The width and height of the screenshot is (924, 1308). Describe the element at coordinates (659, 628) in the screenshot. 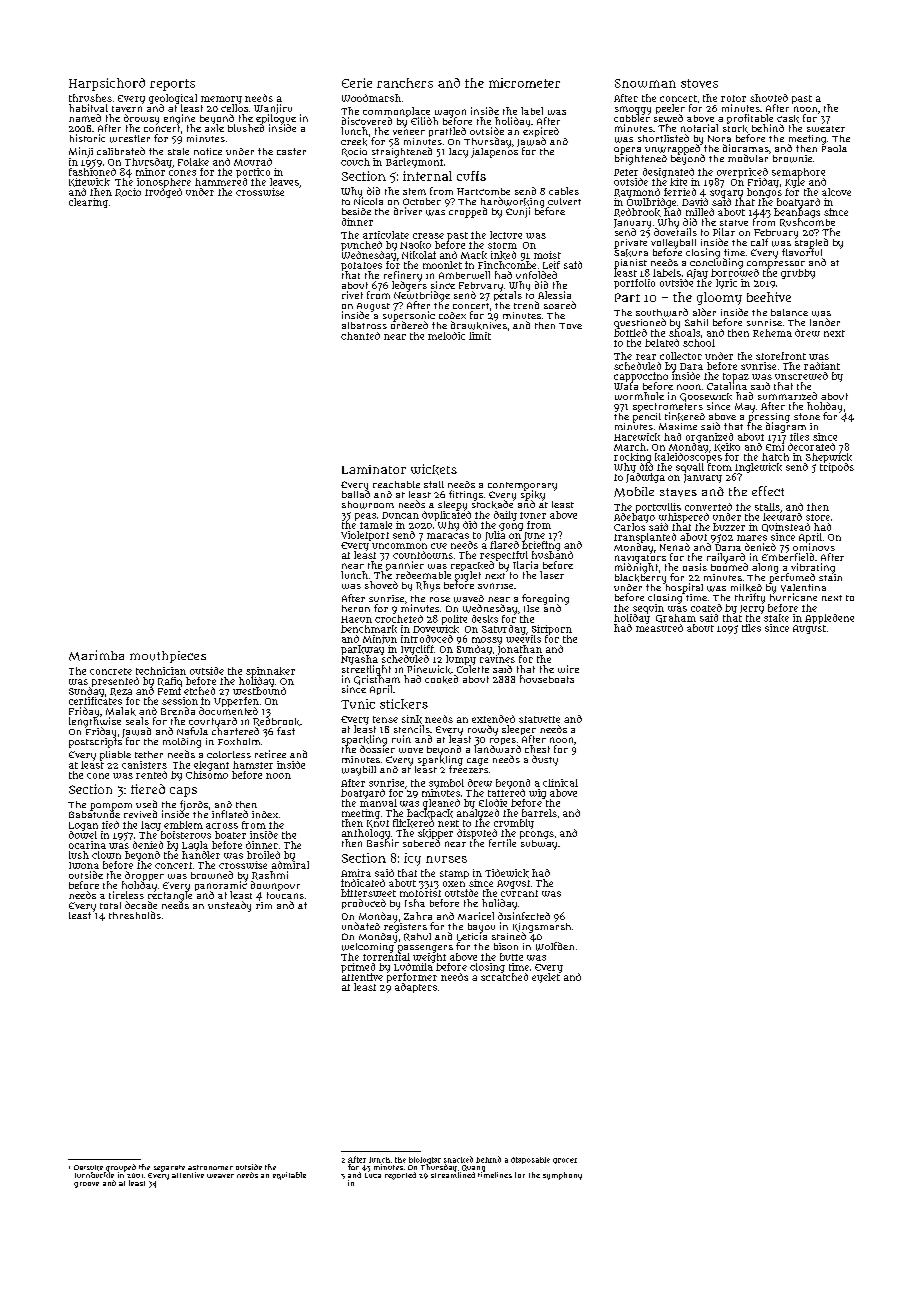

I see `measured` at that location.
